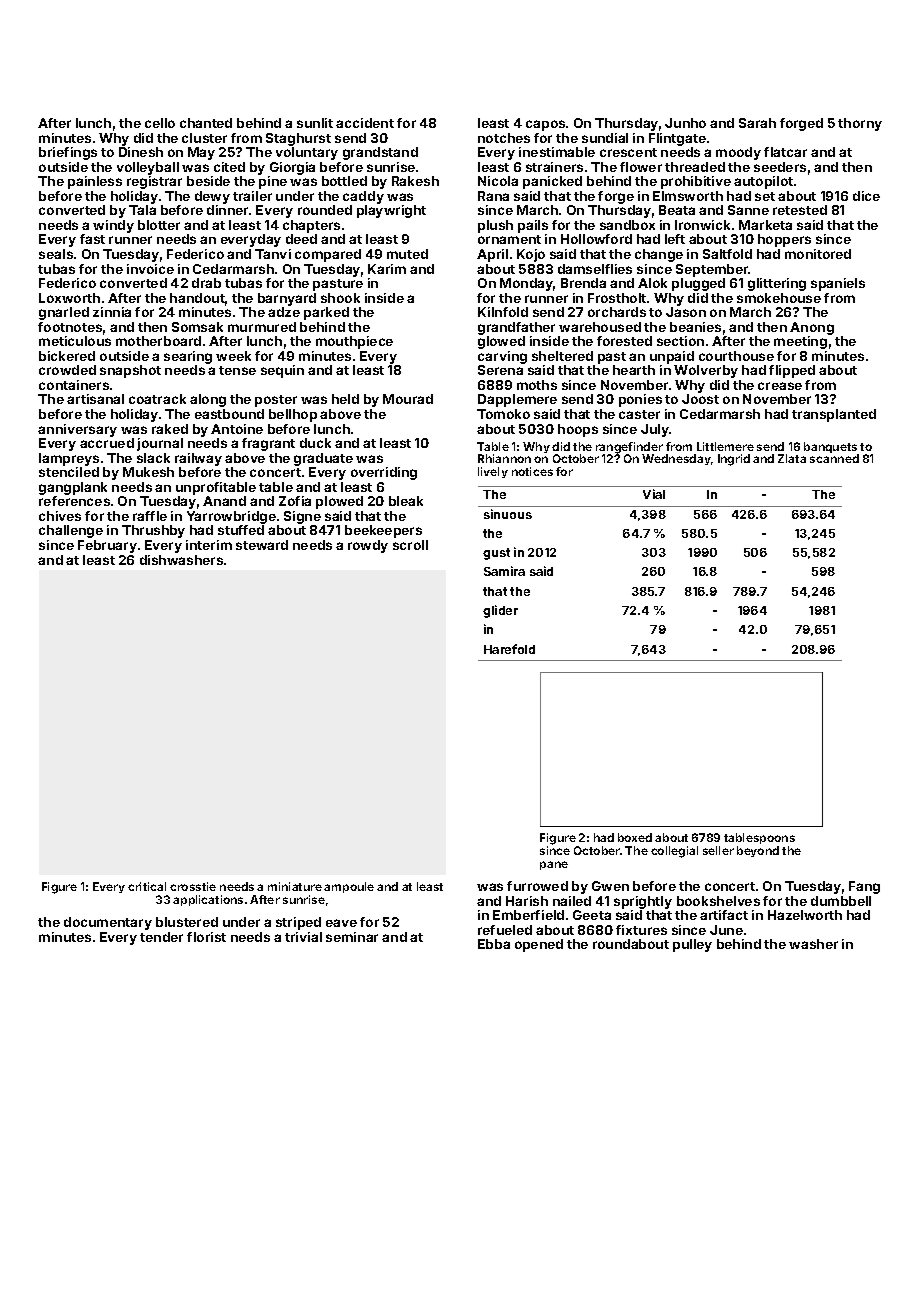 The height and width of the screenshot is (1308, 924). Describe the element at coordinates (685, 123) in the screenshot. I see `Junho` at that location.
